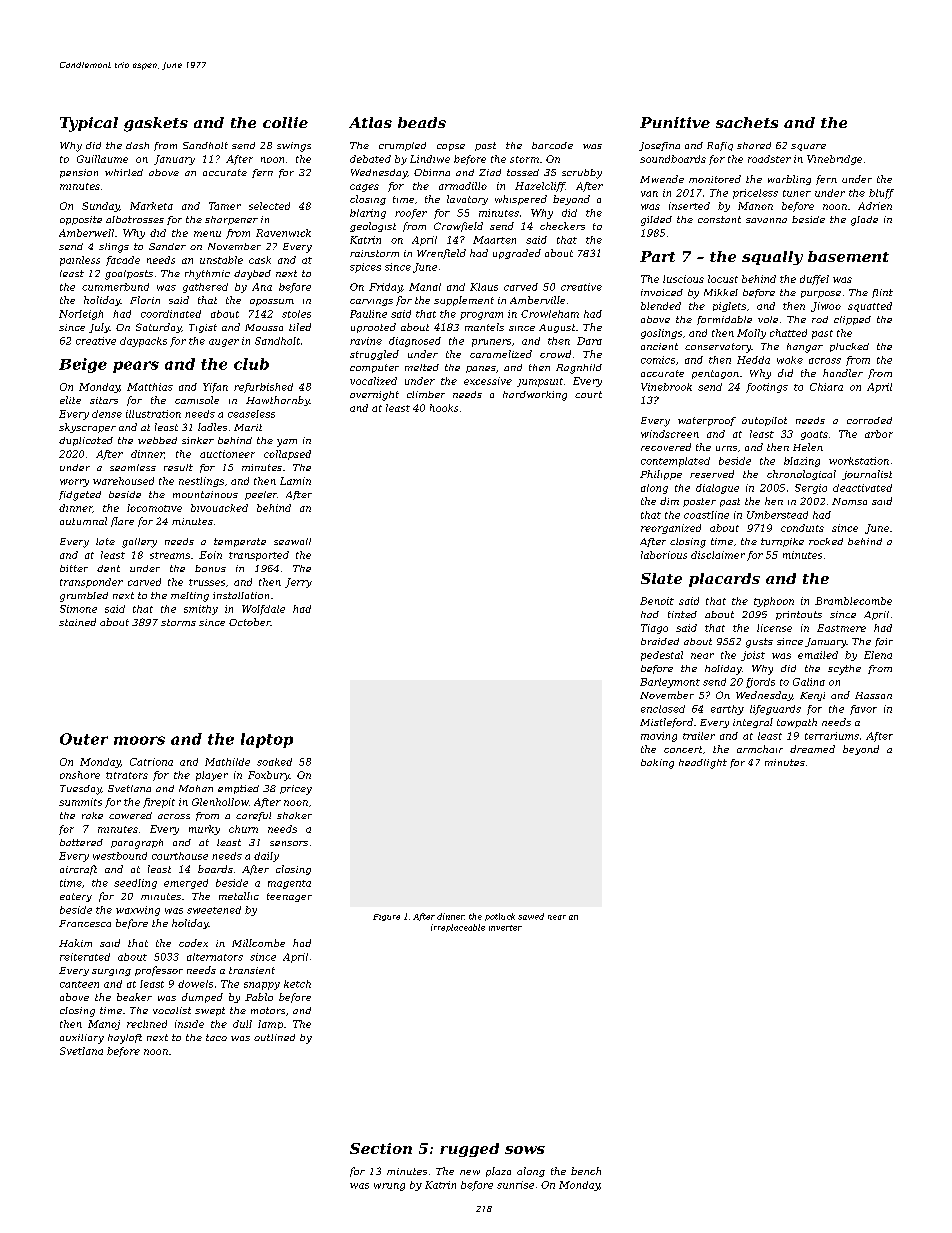 The width and height of the page is (952, 1233). I want to click on transient, so click(252, 970).
